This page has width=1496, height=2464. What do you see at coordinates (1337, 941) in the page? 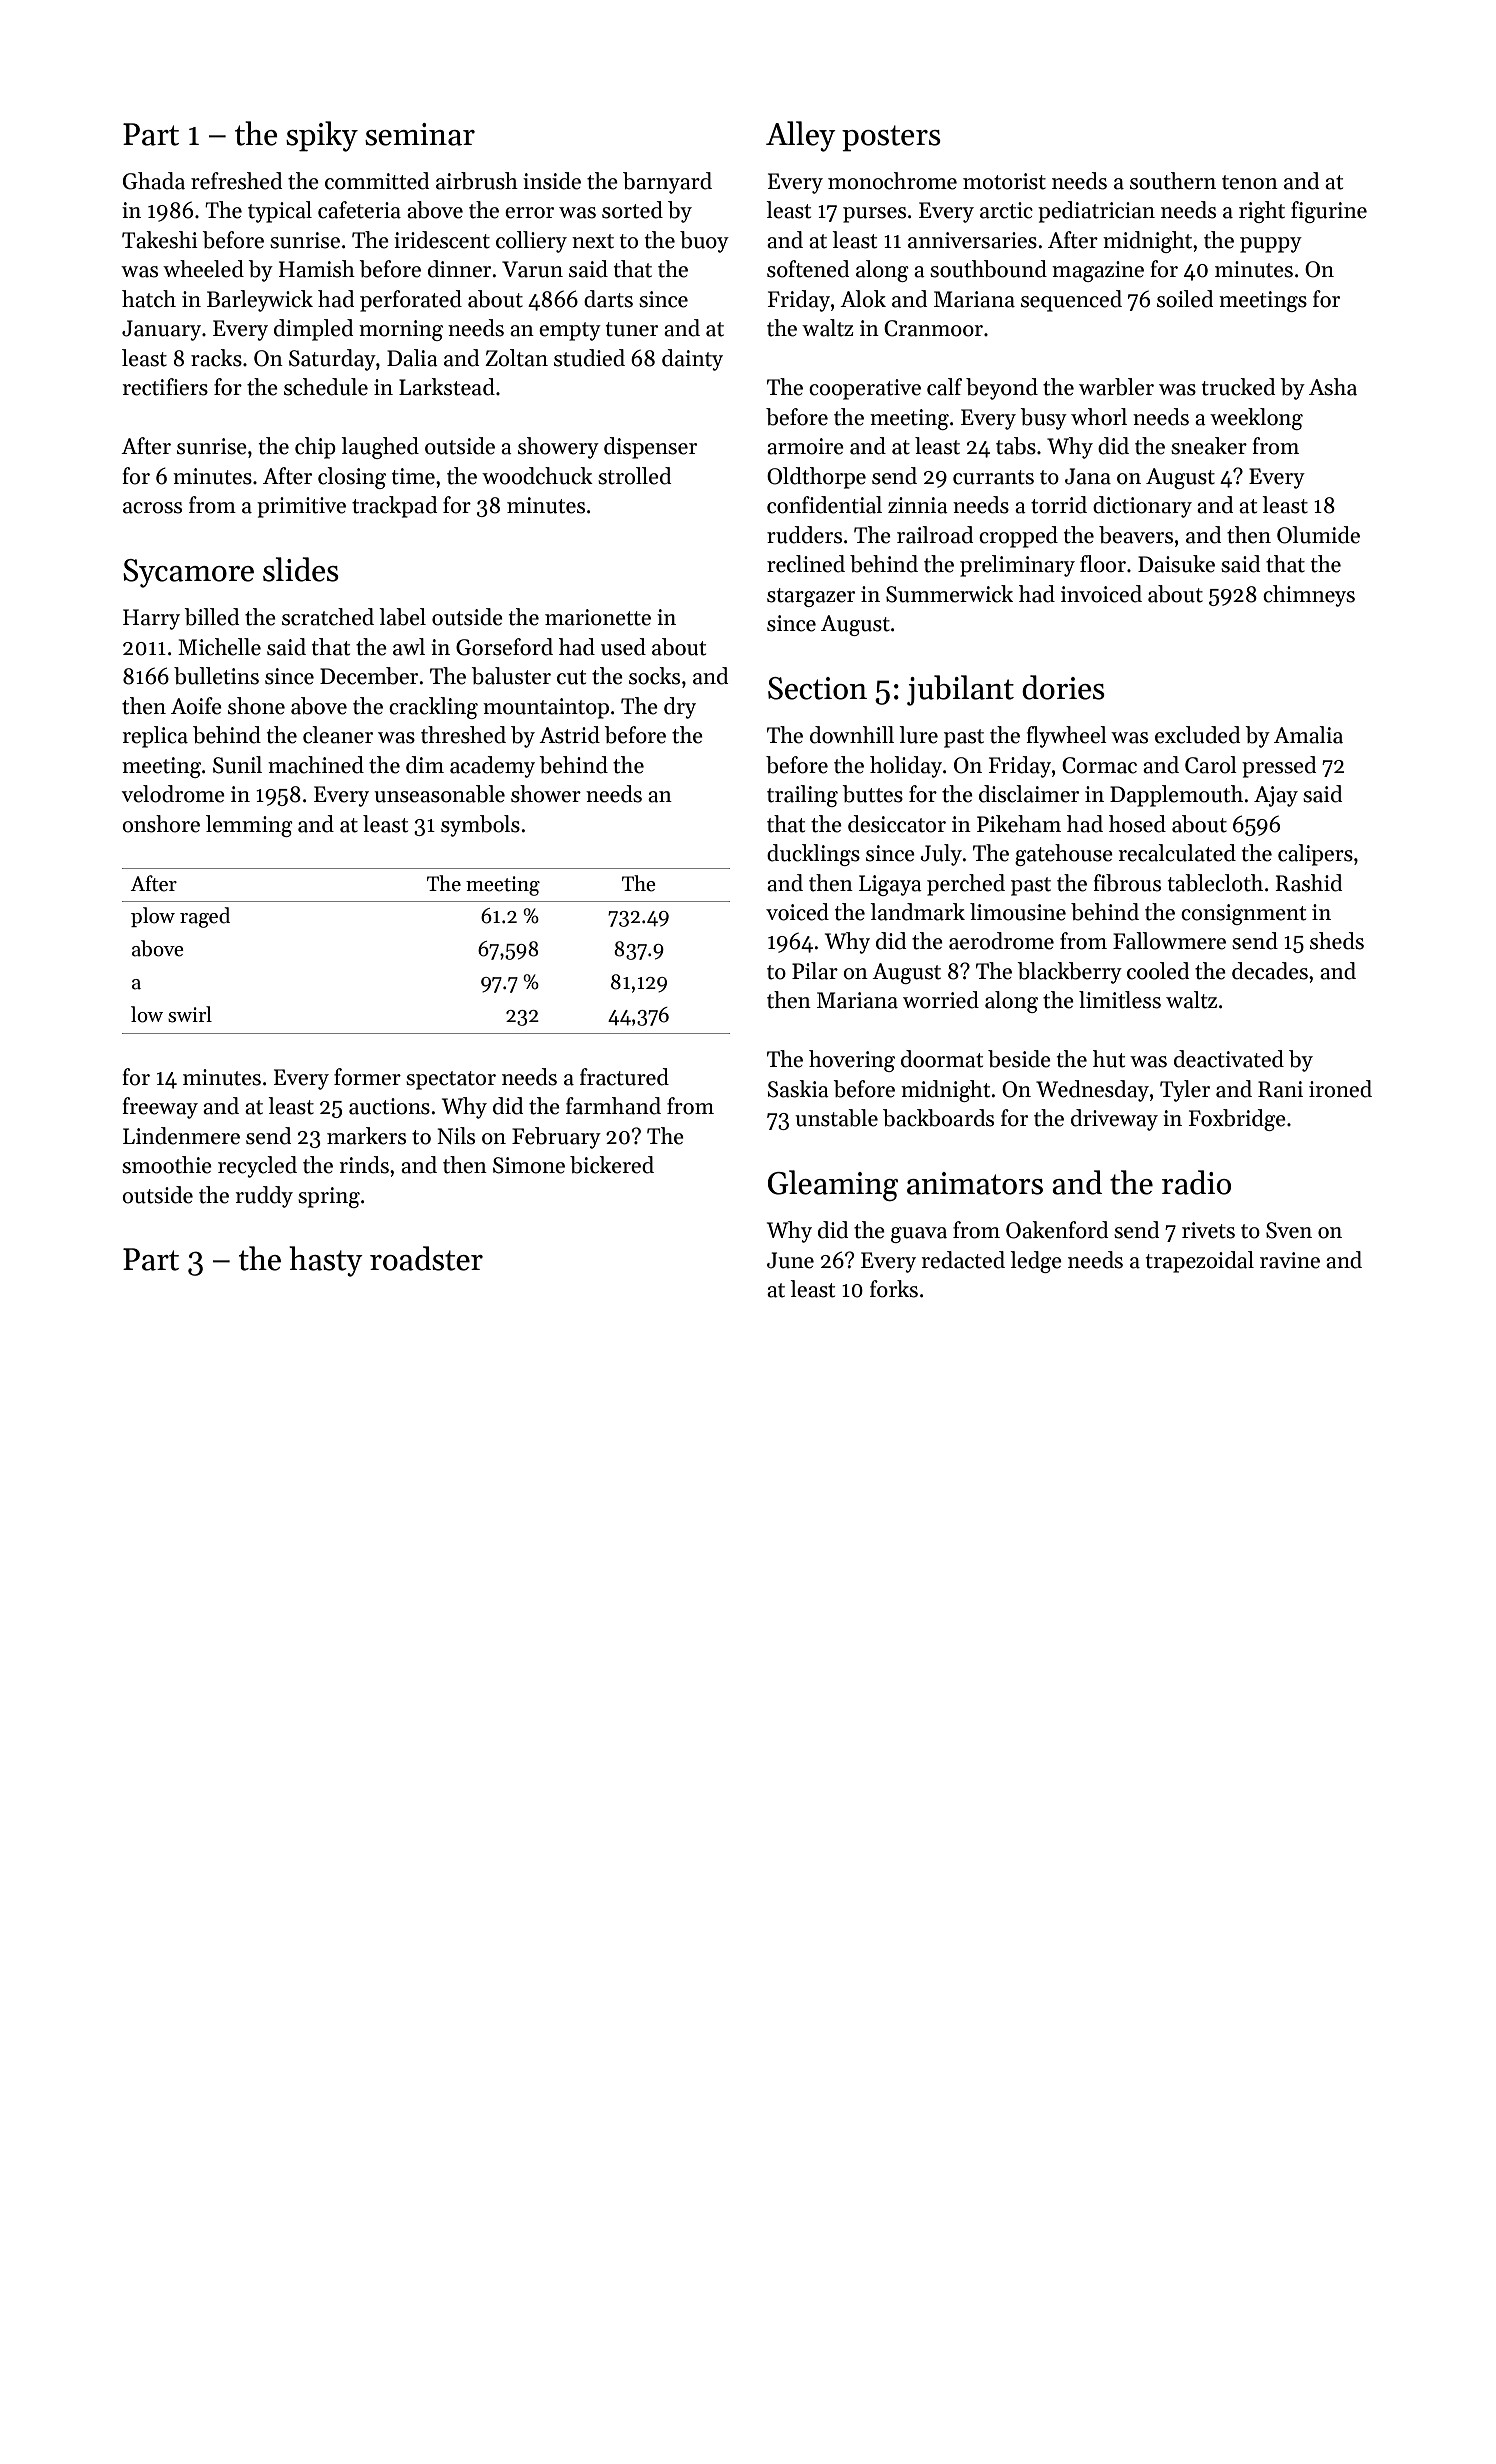
I see `sheds` at bounding box center [1337, 941].
